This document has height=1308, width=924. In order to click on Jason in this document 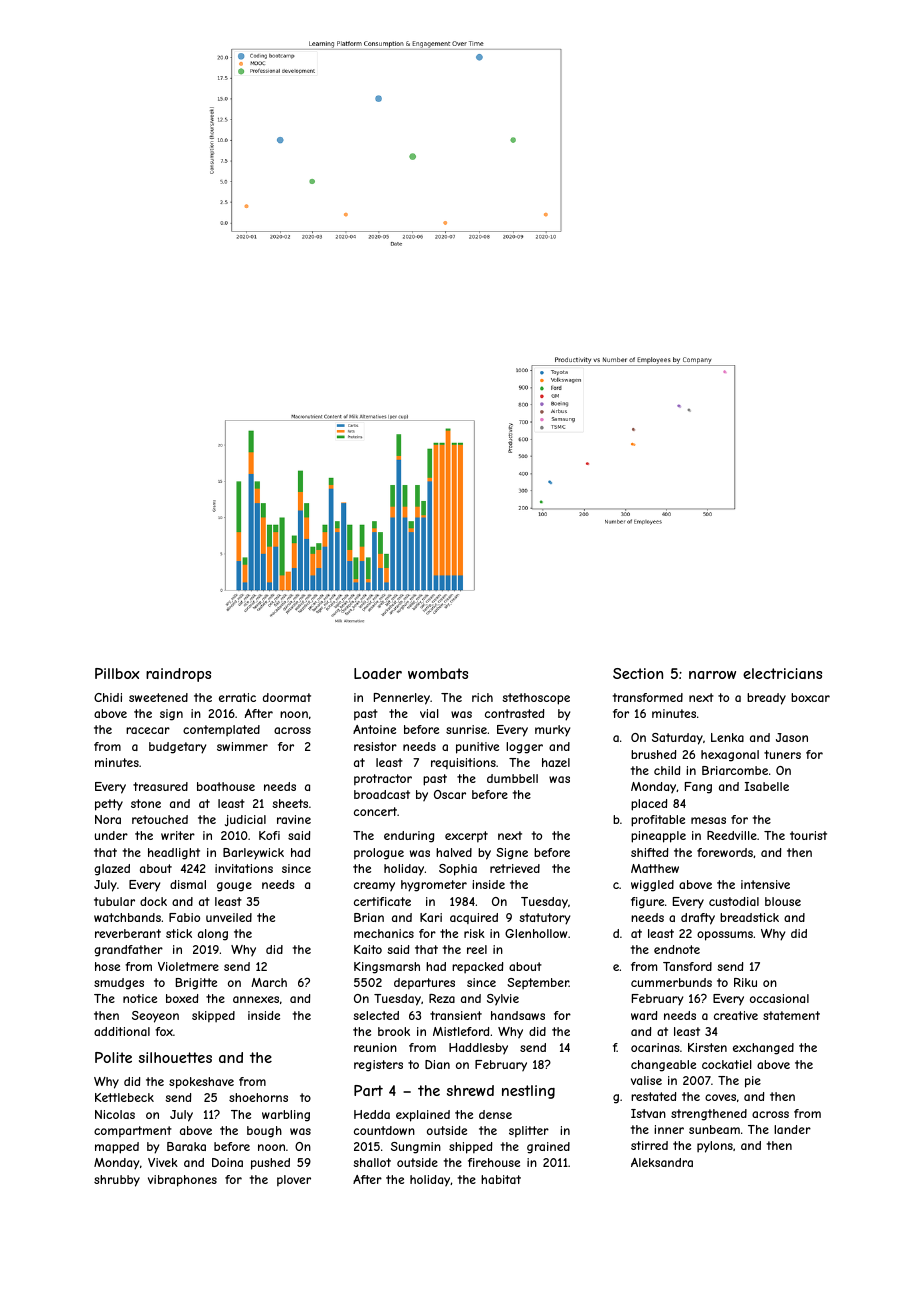, I will do `click(792, 737)`.
